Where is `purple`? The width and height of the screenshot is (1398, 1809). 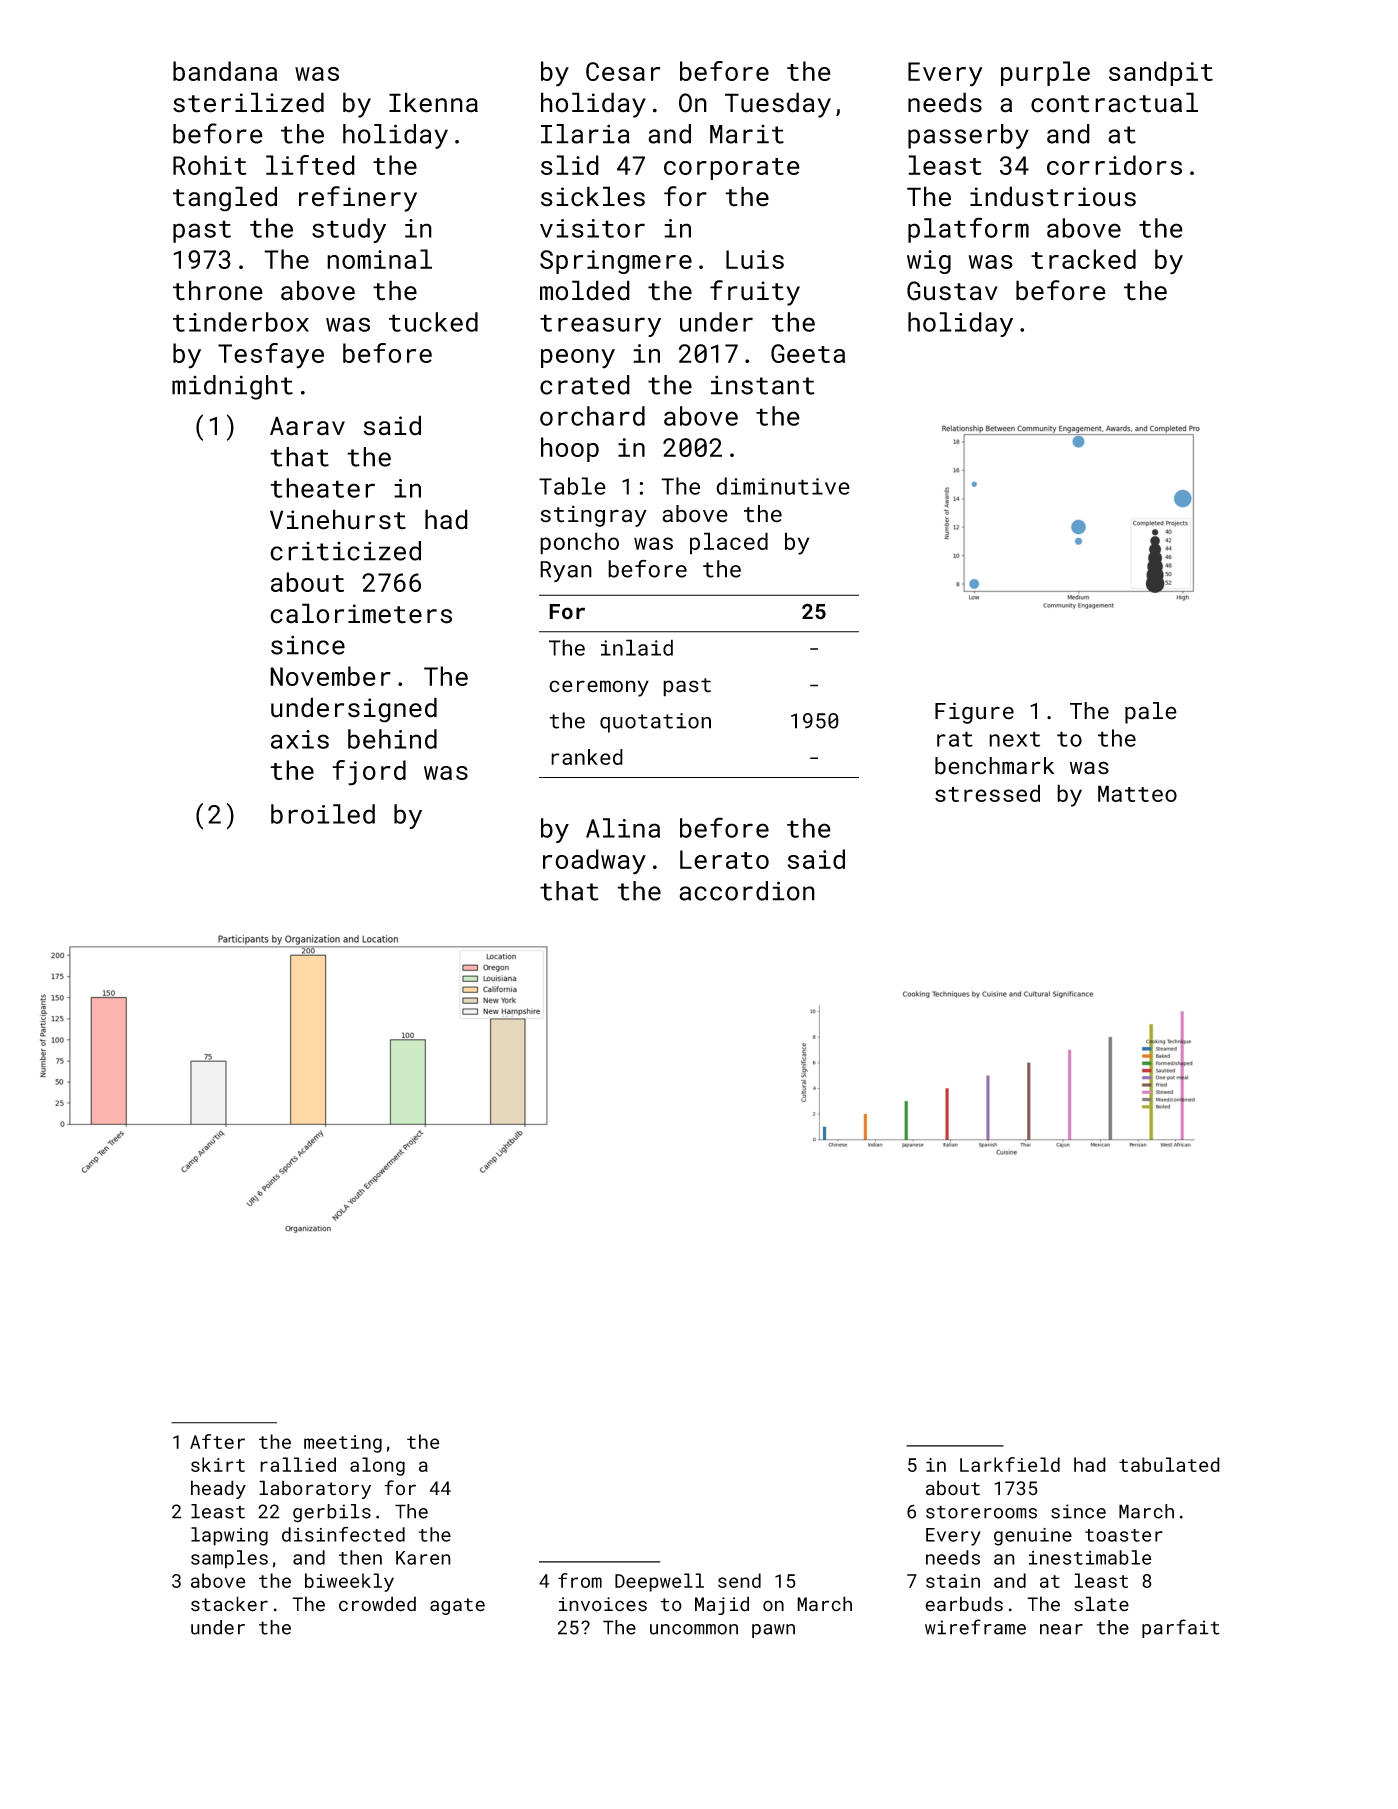 purple is located at coordinates (1045, 73).
